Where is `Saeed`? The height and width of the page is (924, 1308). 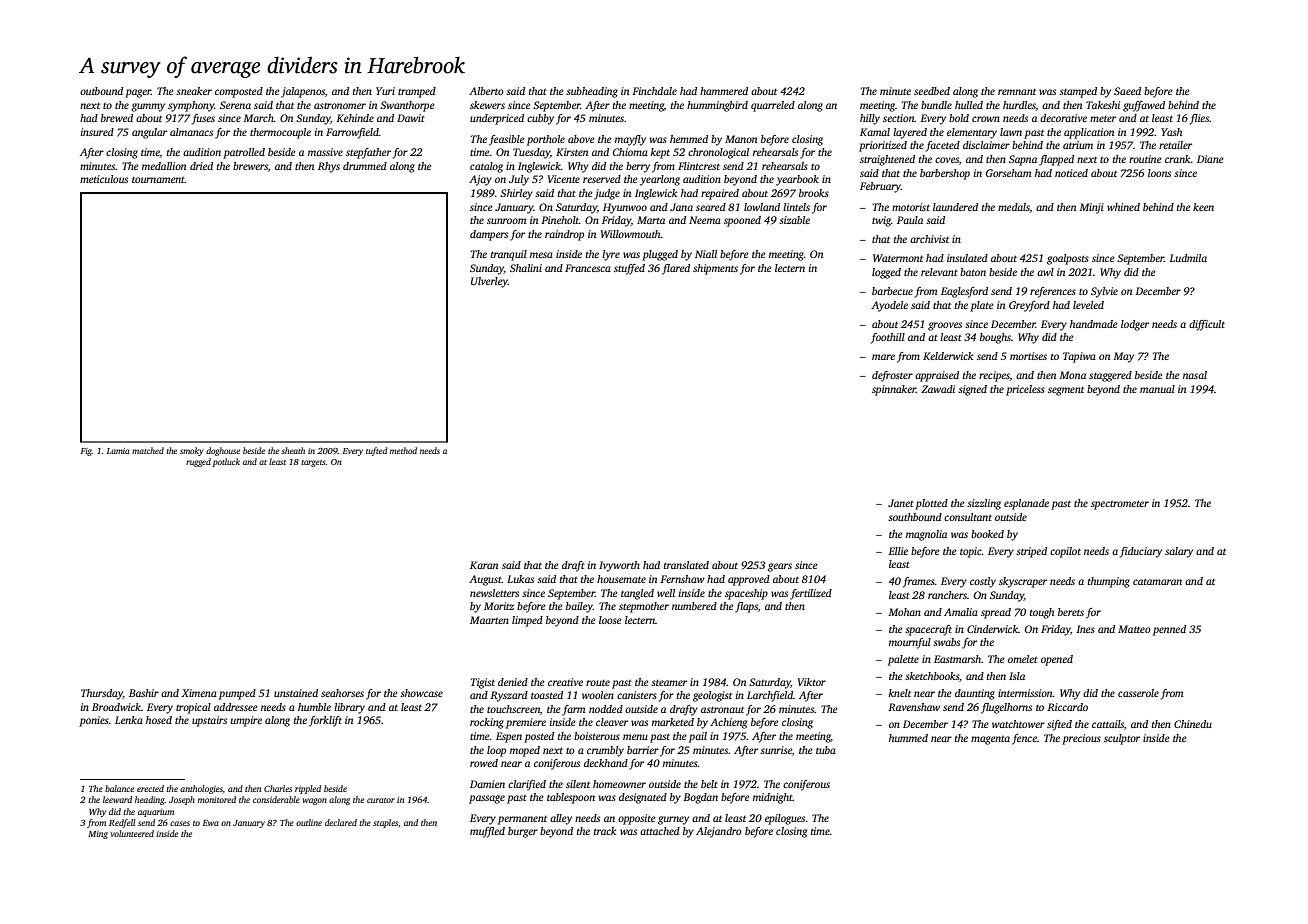 Saeed is located at coordinates (1127, 91).
